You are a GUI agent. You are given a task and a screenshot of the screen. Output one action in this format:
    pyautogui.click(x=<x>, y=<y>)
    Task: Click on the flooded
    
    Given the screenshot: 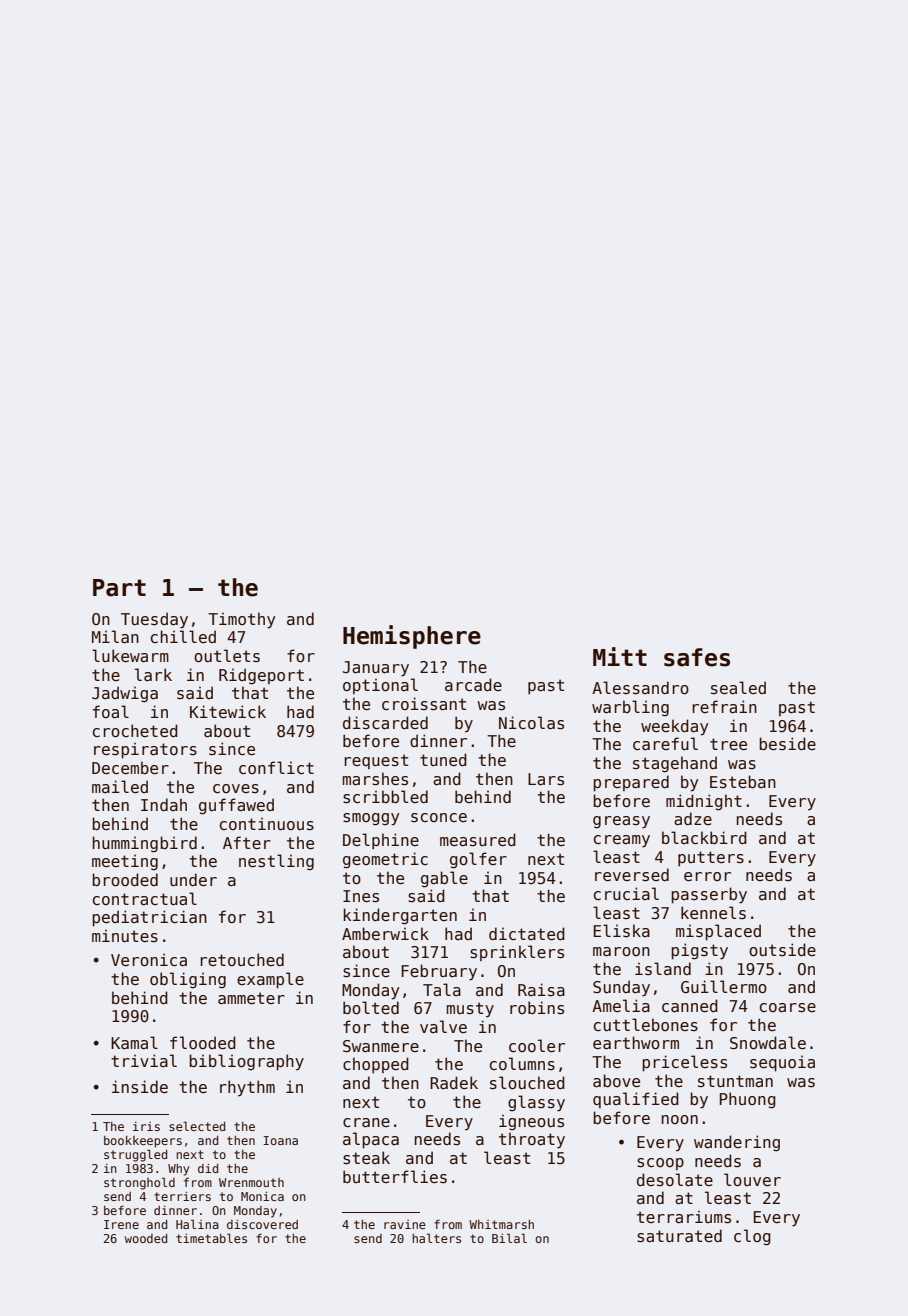 What is the action you would take?
    pyautogui.click(x=203, y=1043)
